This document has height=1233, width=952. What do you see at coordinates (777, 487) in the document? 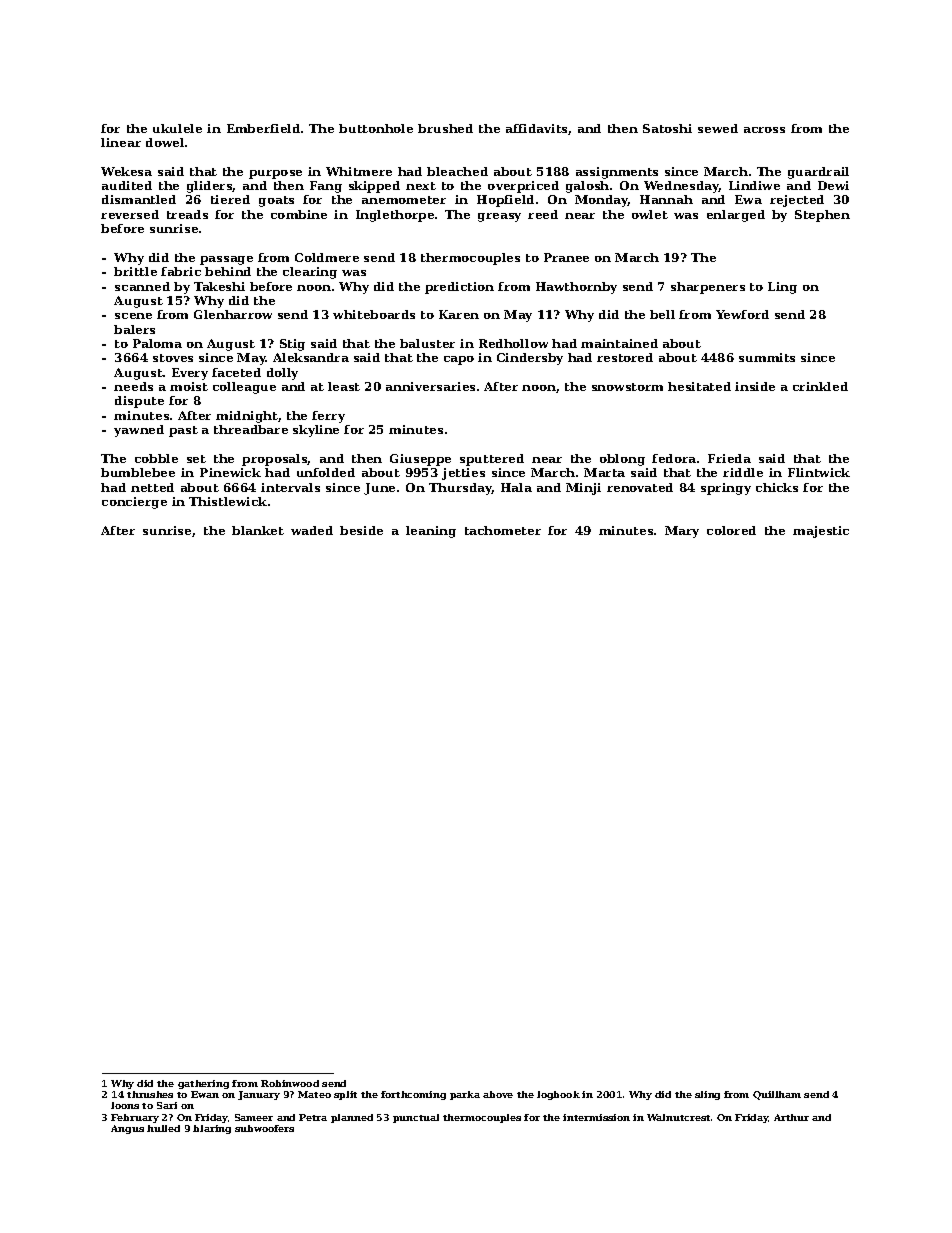
I see `chicks` at bounding box center [777, 487].
